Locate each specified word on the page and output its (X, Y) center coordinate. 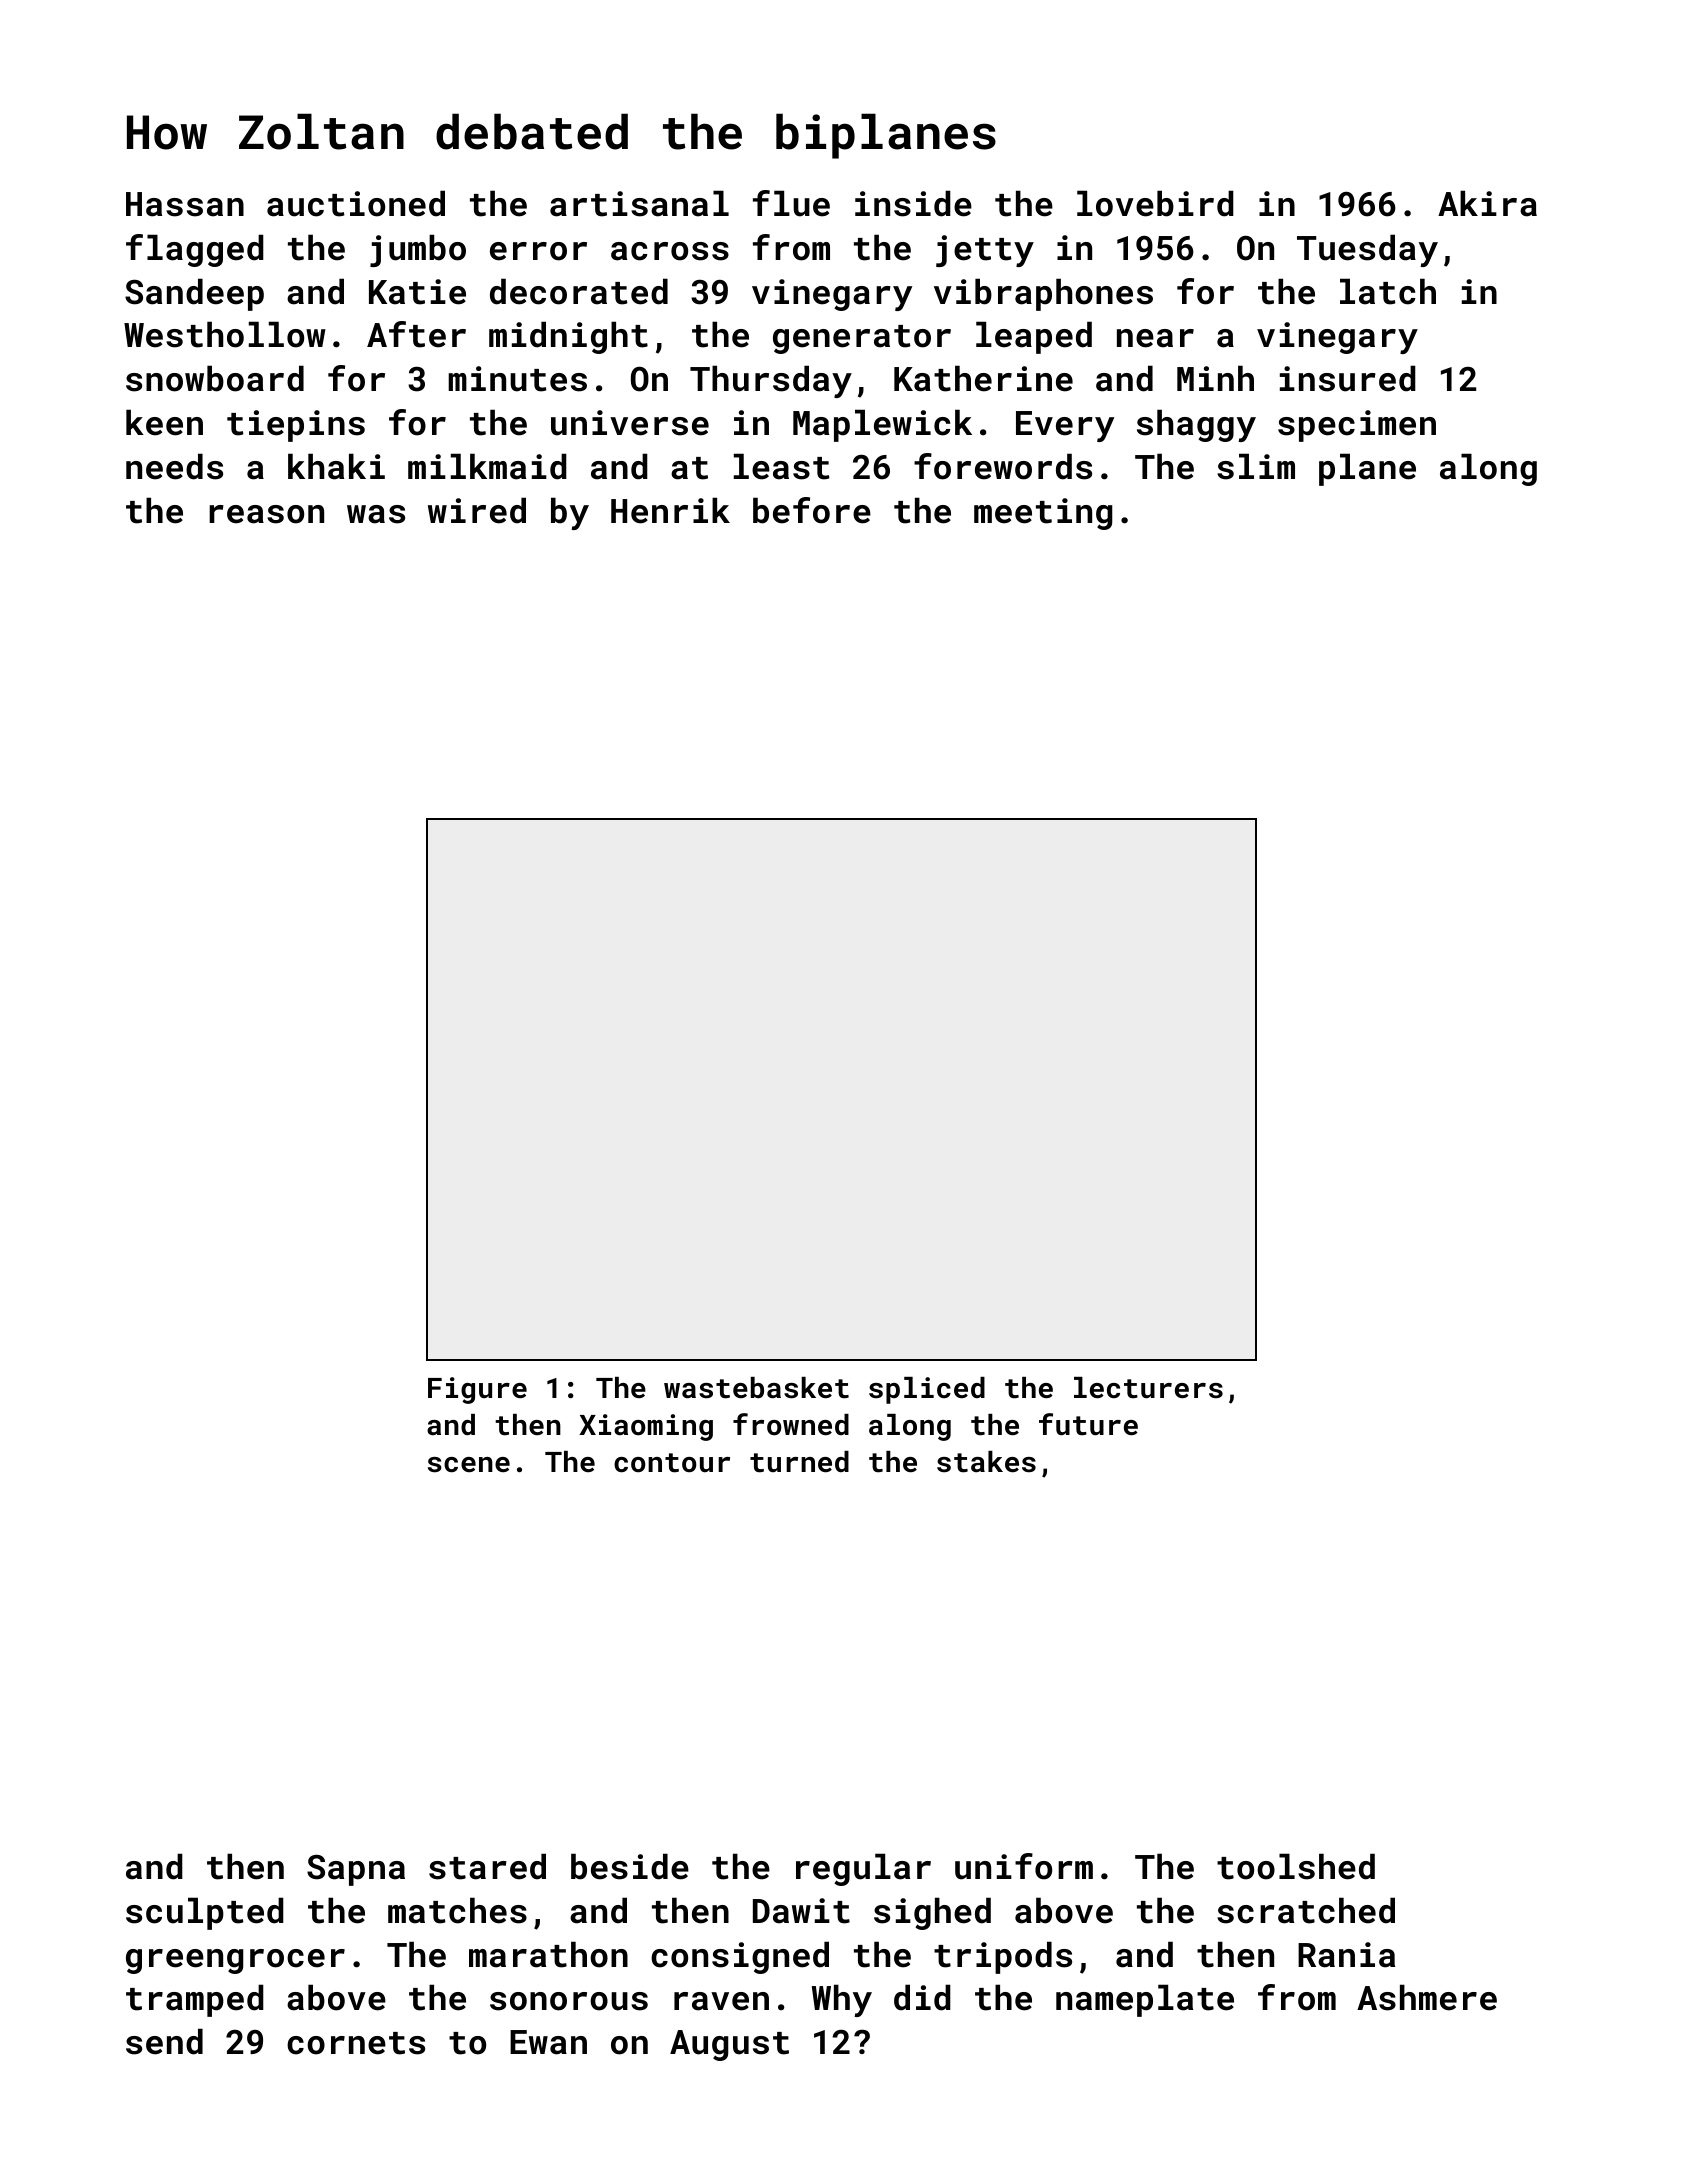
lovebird (1155, 203)
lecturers (1148, 1388)
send (164, 2041)
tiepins (296, 426)
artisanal (639, 203)
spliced (927, 1390)
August (729, 2045)
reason (266, 514)
